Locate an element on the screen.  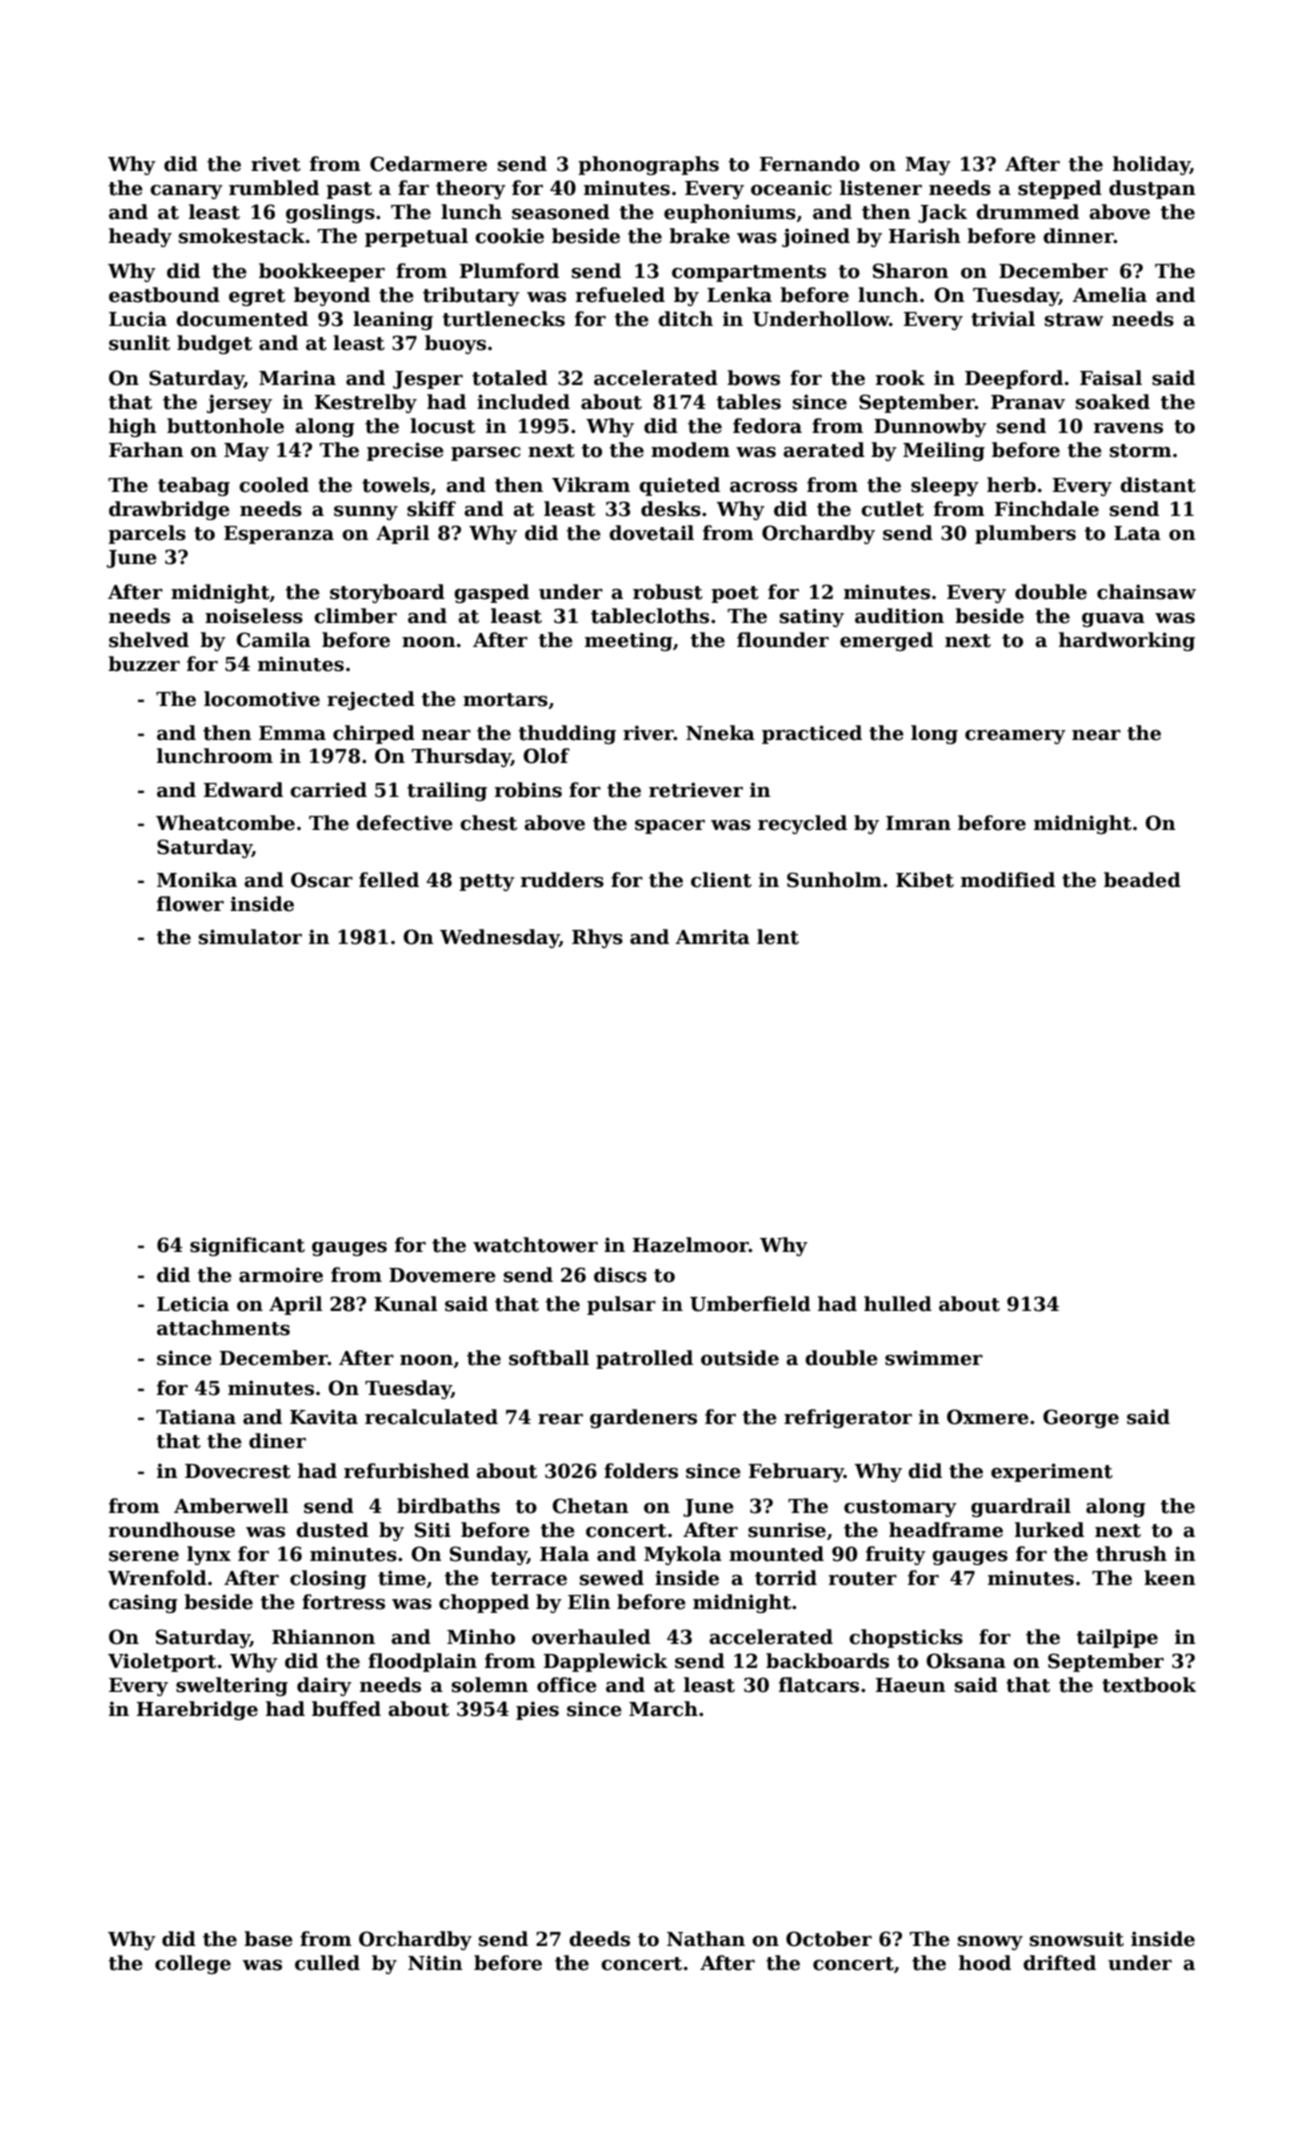
culled is located at coordinates (327, 1963).
